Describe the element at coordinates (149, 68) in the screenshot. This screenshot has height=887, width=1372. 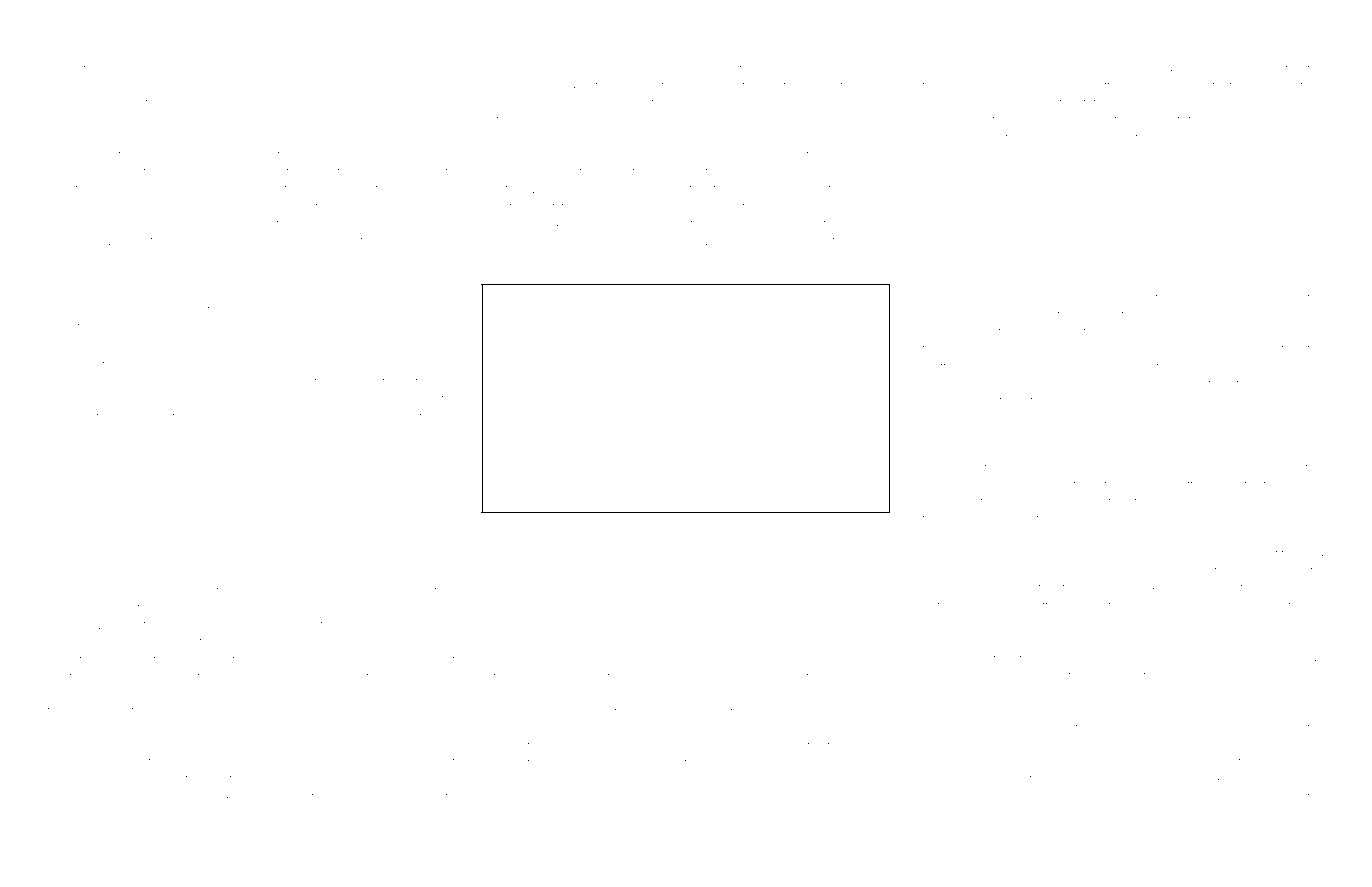
I see `Amanda` at that location.
